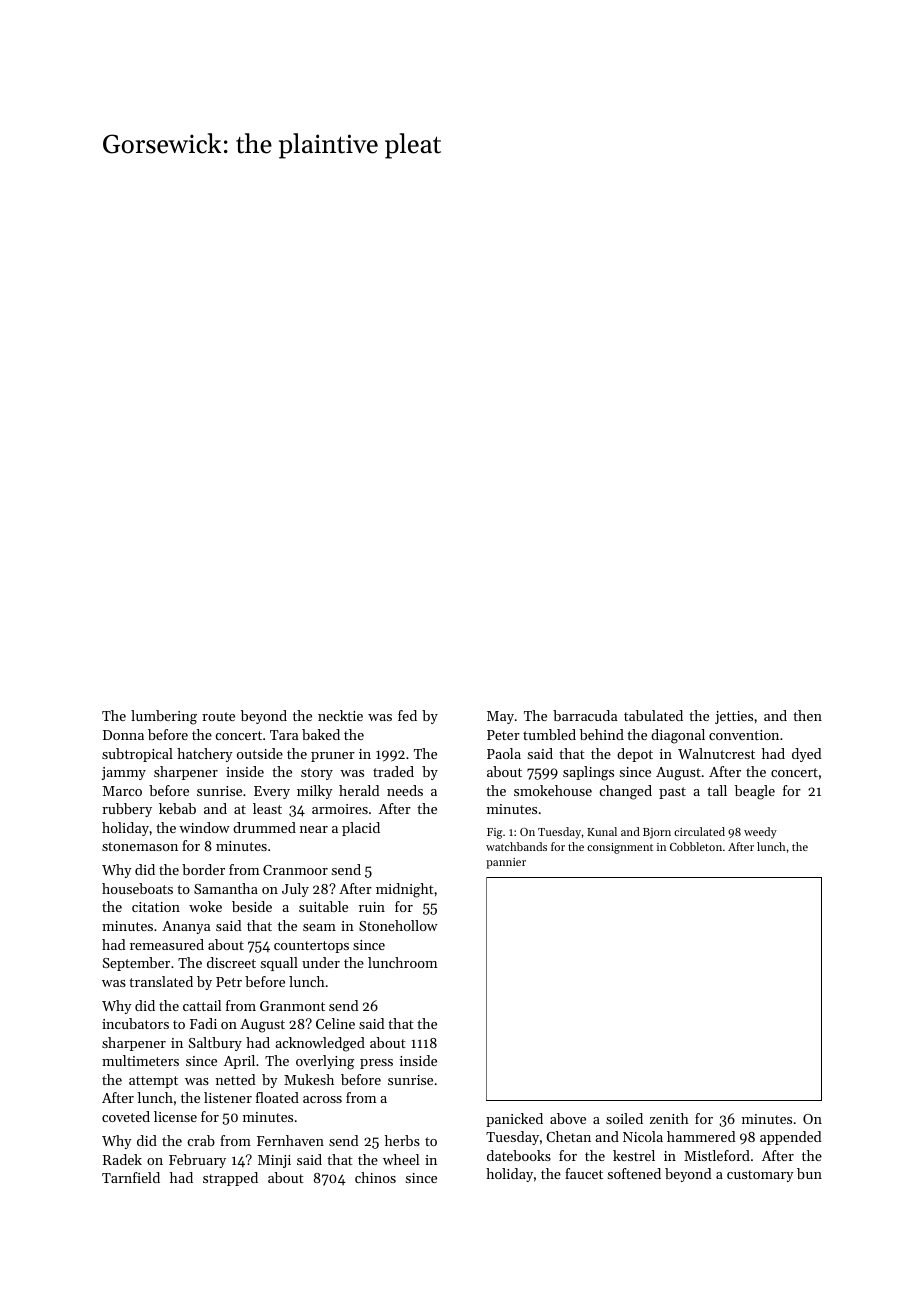  I want to click on strapped, so click(230, 1179).
